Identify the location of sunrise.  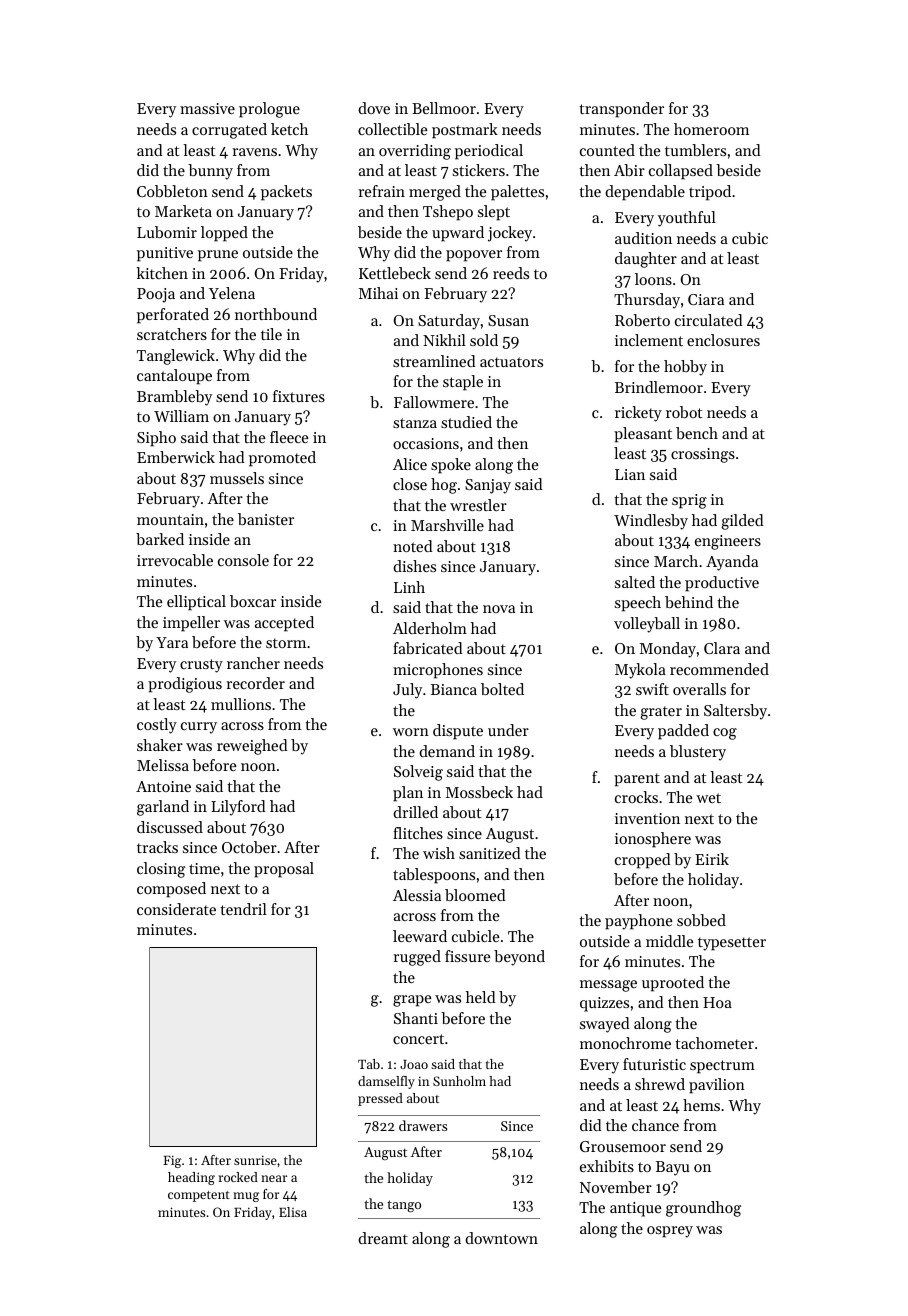
(255, 1160).
